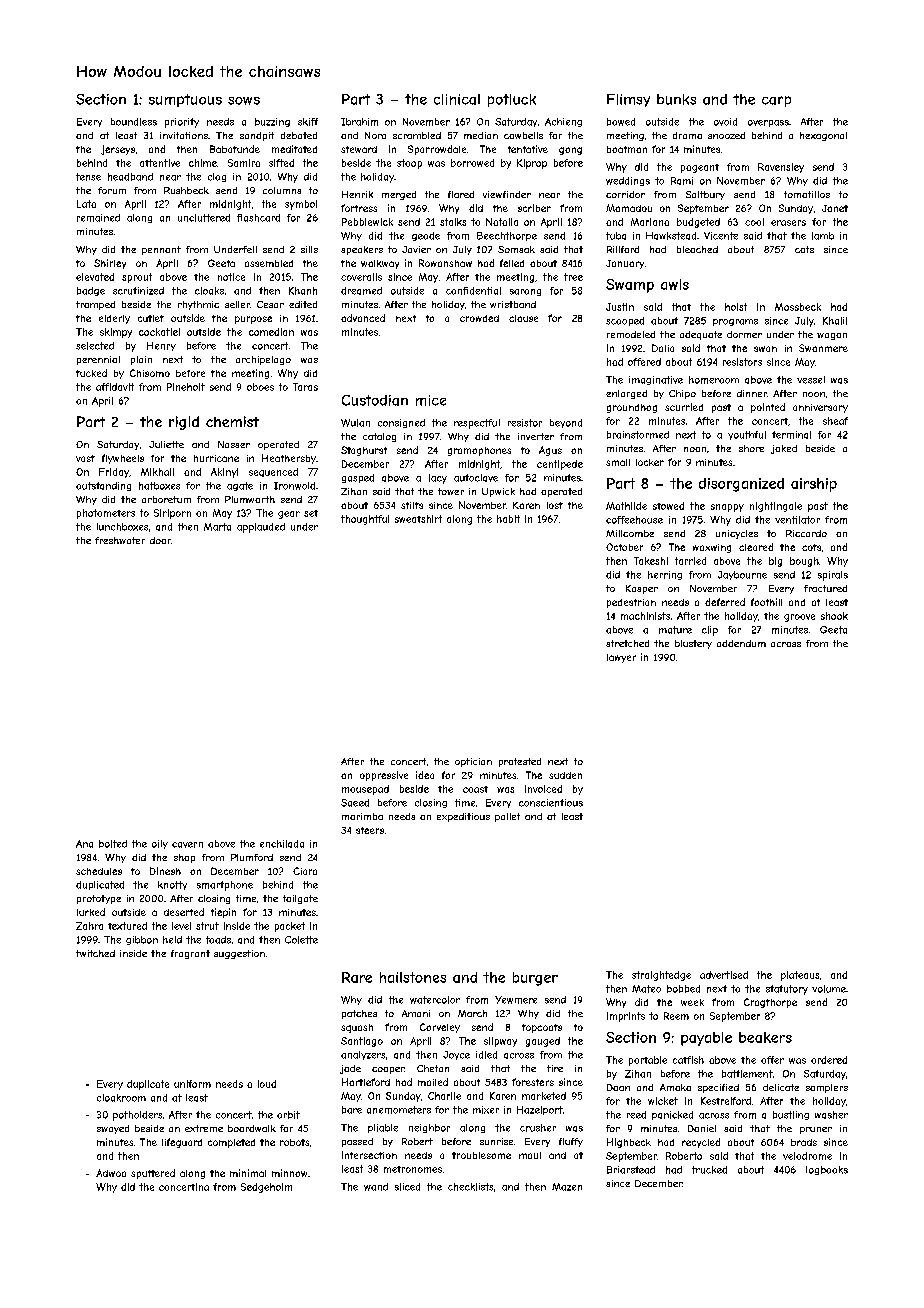 The height and width of the screenshot is (1308, 924). Describe the element at coordinates (359, 1014) in the screenshot. I see `patches` at that location.
